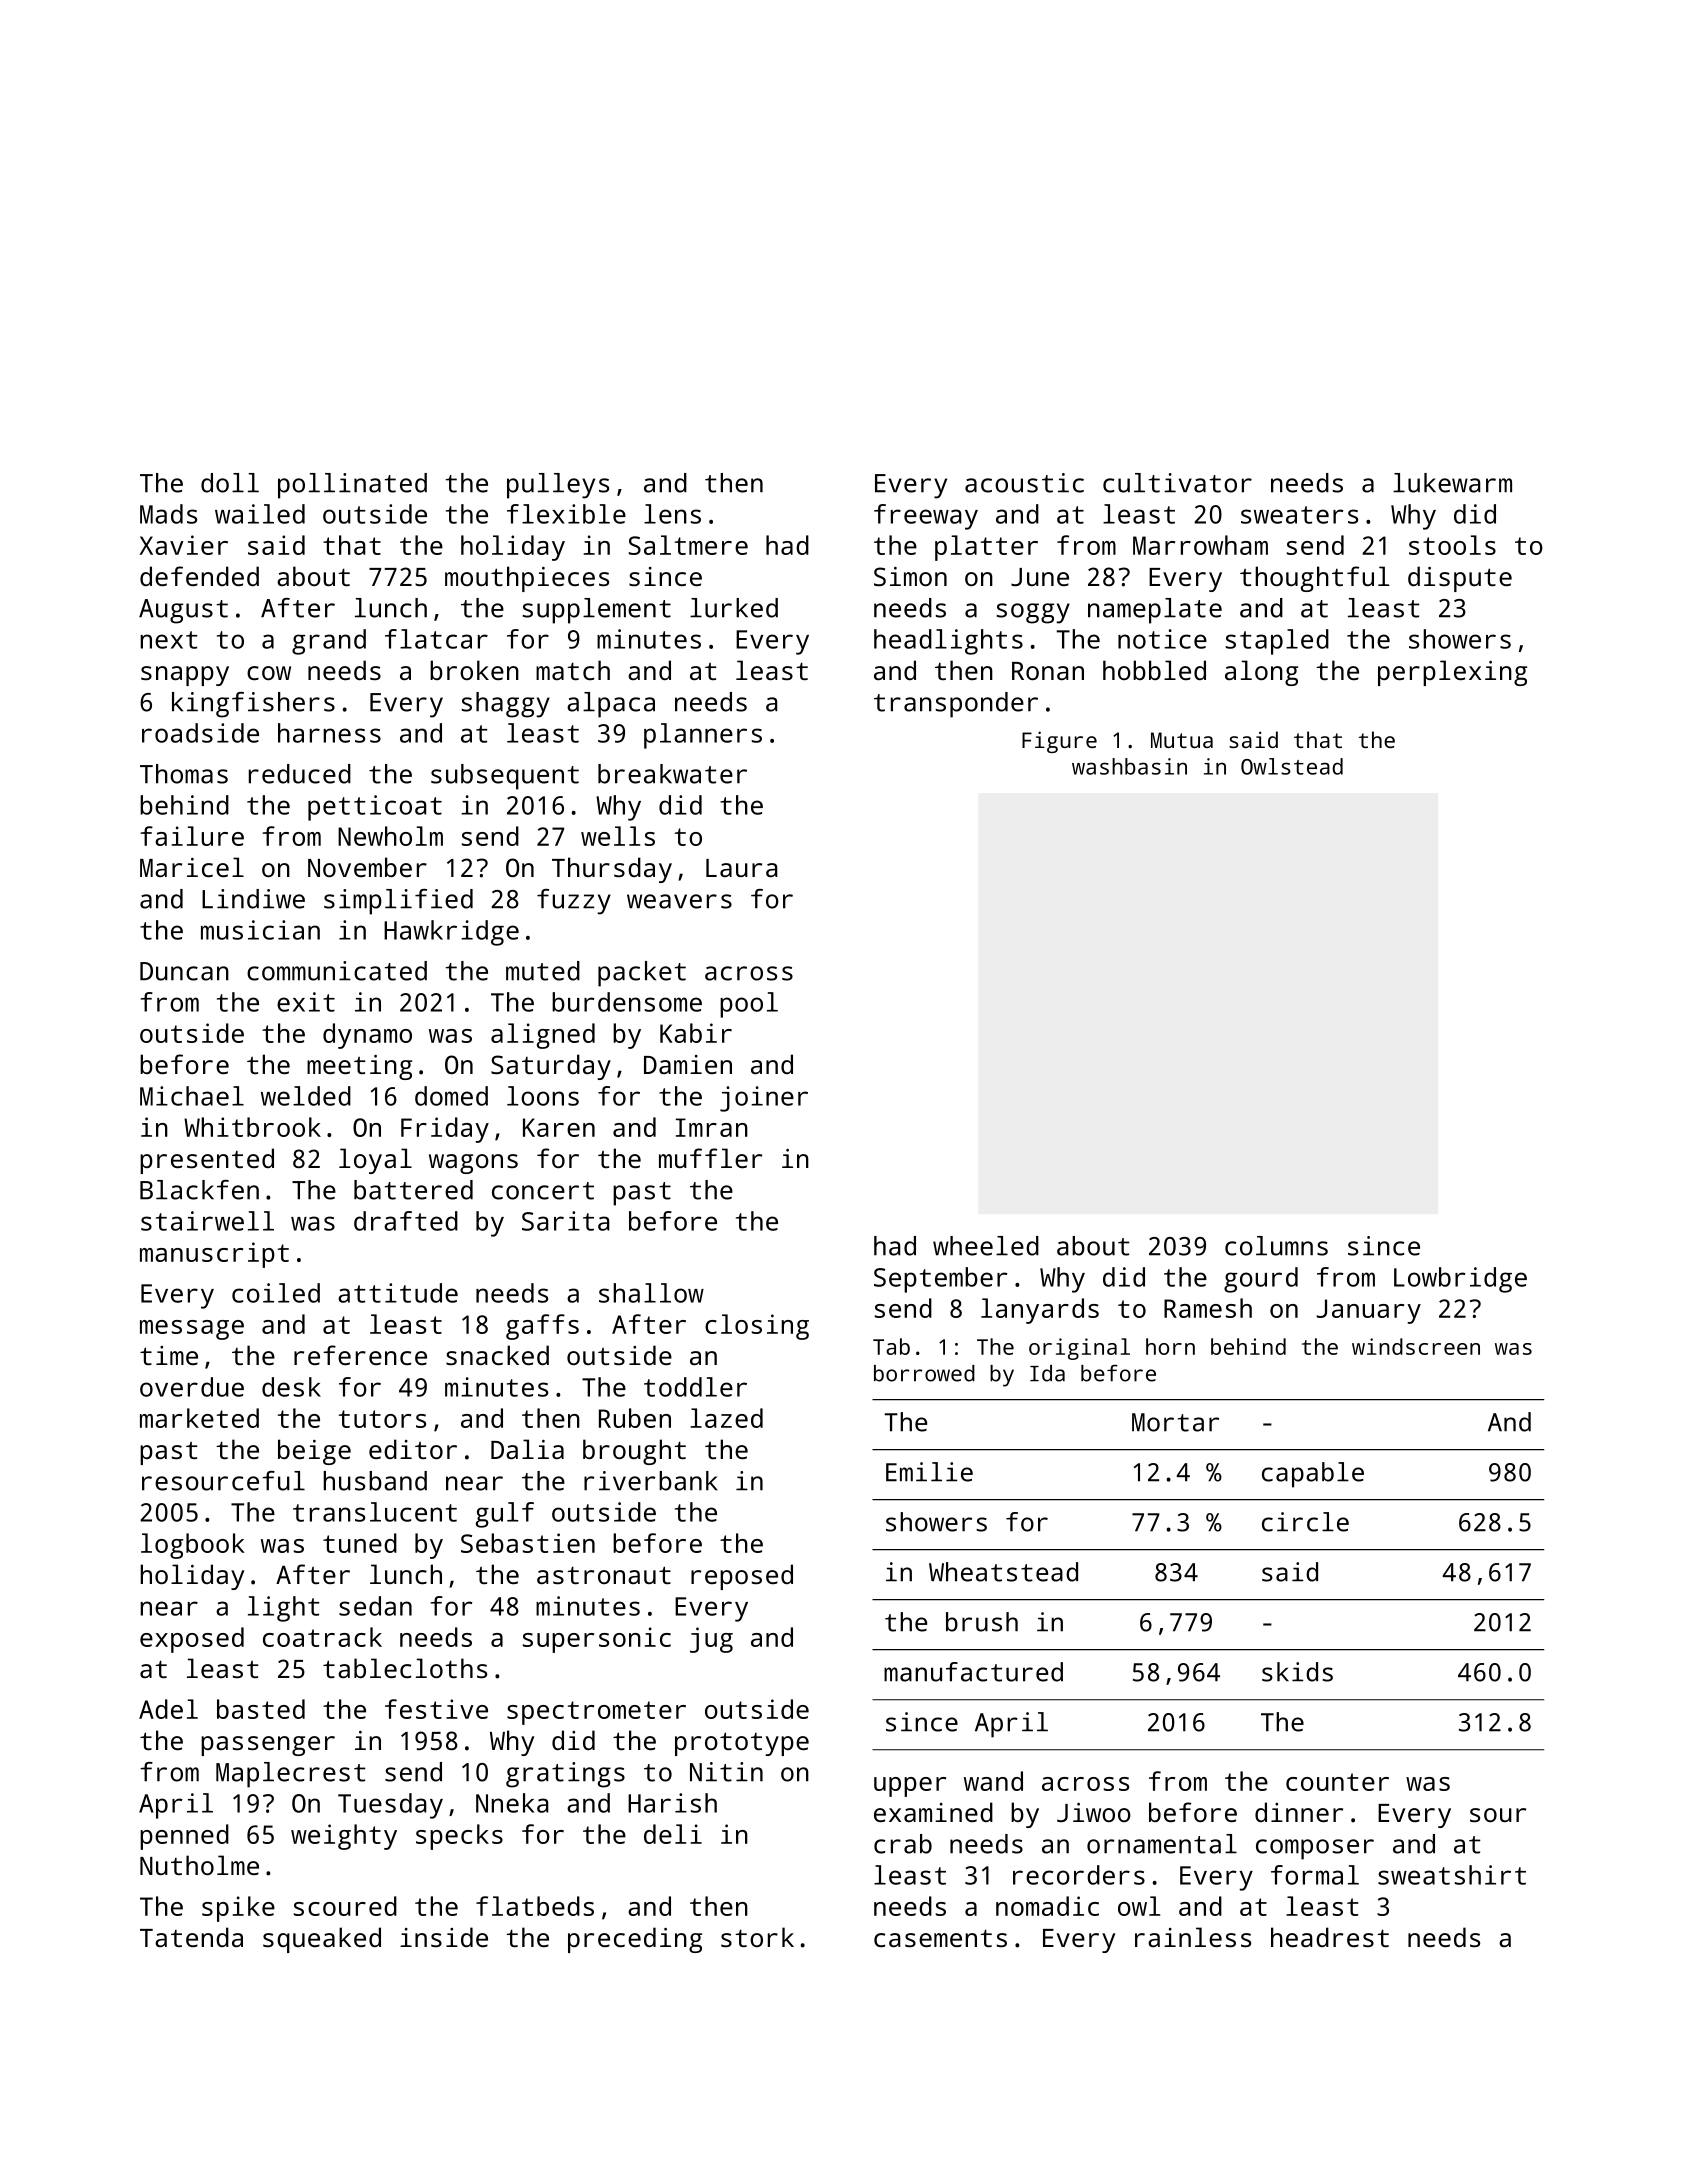 The height and width of the screenshot is (2178, 1683). Describe the element at coordinates (672, 774) in the screenshot. I see `breakwater` at that location.
